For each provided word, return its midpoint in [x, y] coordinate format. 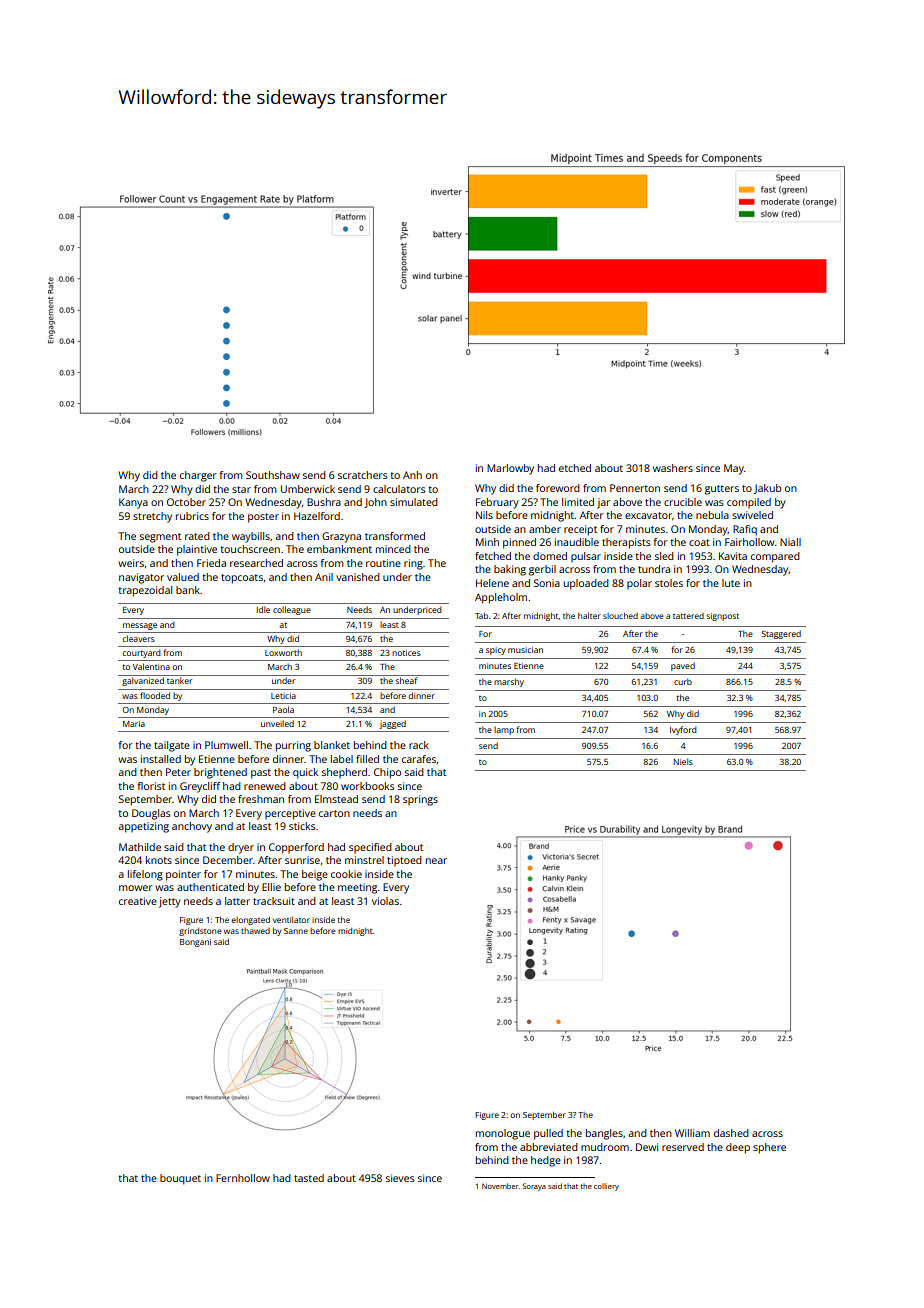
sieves [400, 1178]
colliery [606, 1187]
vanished [358, 577]
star [241, 489]
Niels [683, 761]
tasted [309, 1178]
